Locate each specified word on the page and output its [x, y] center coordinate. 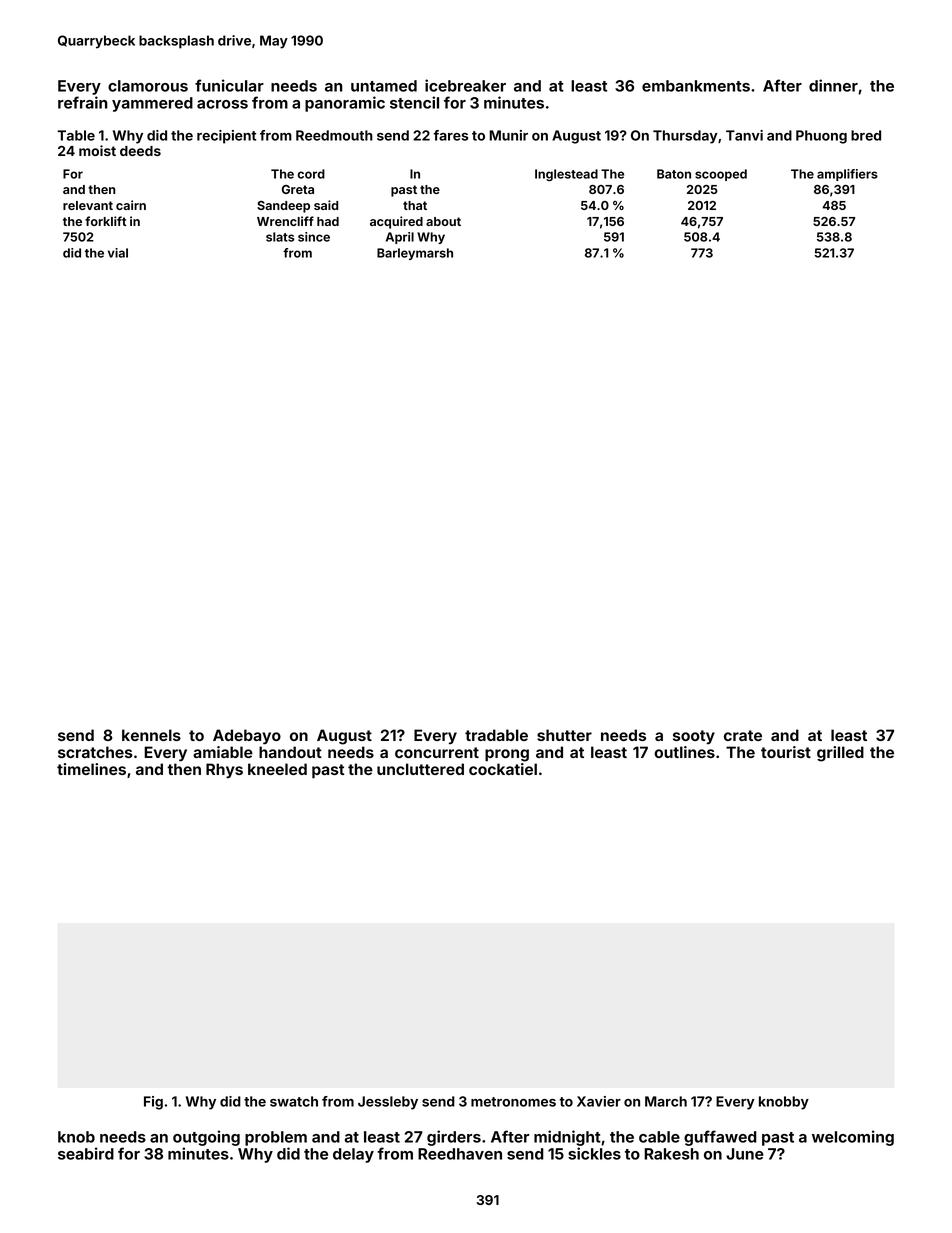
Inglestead [566, 175]
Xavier [599, 1101]
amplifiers [847, 175]
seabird [86, 1153]
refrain [83, 102]
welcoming [853, 1138]
